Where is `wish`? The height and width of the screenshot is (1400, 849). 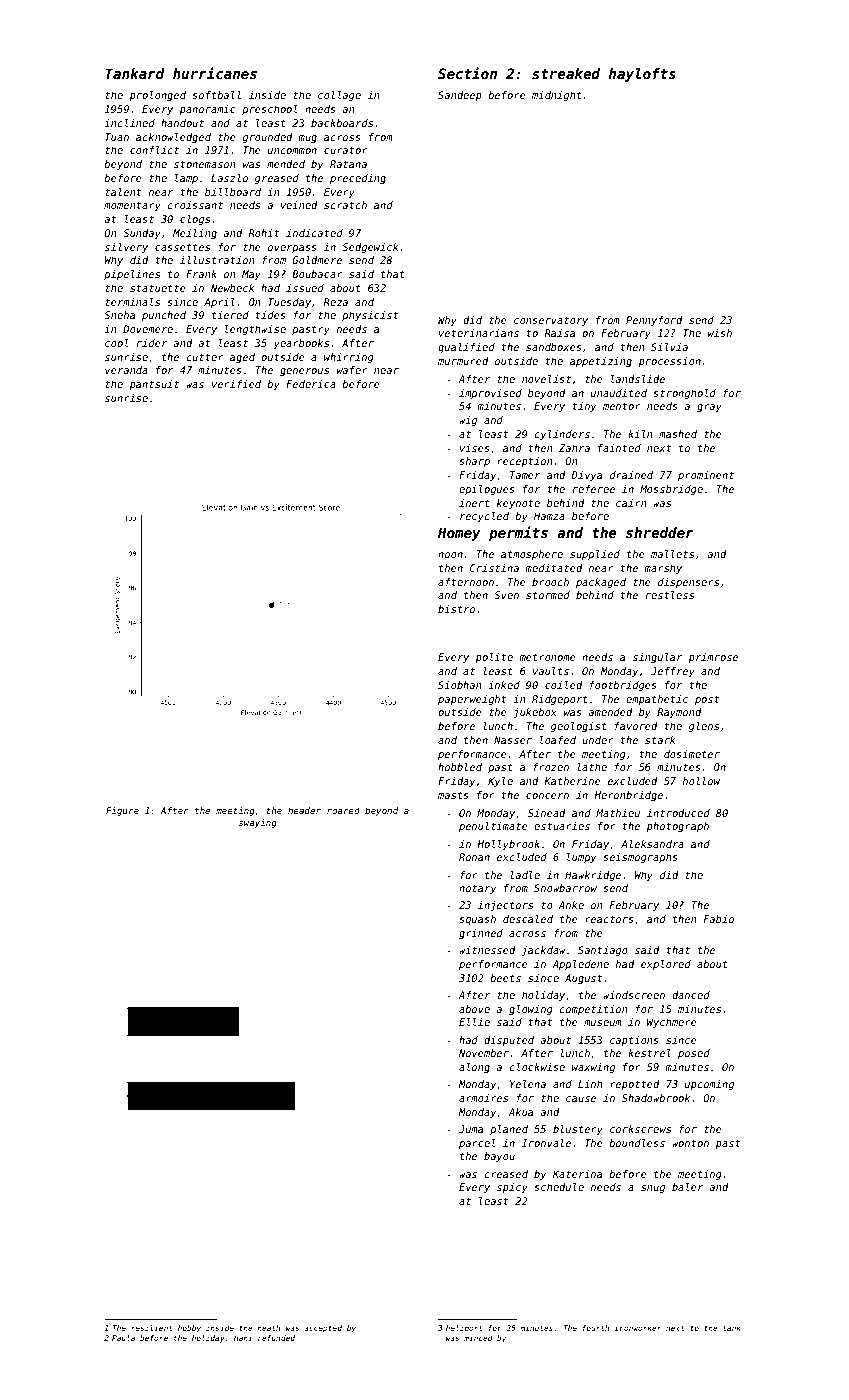
wish is located at coordinates (720, 333).
